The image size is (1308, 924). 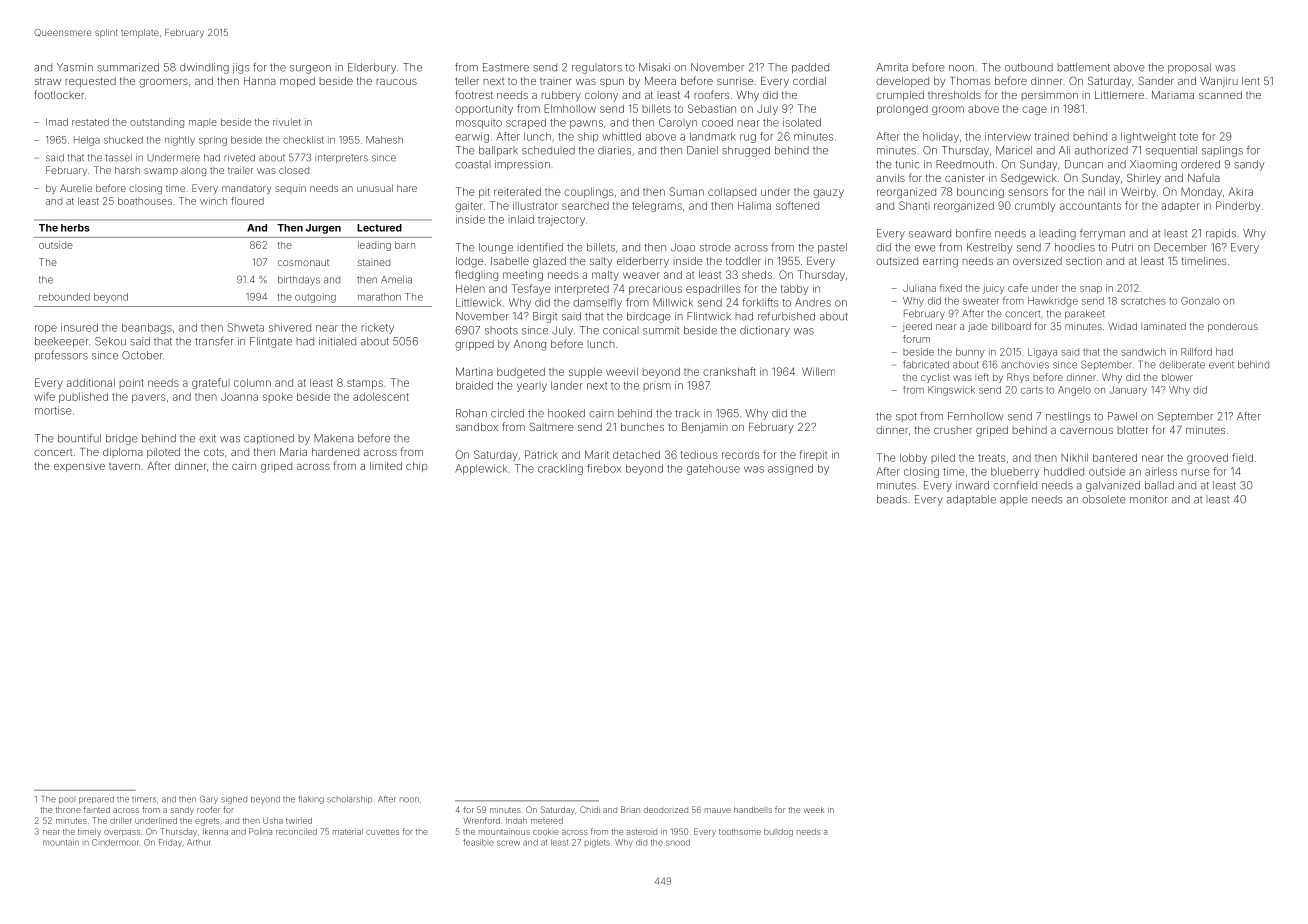 I want to click on adolescent, so click(x=381, y=397).
